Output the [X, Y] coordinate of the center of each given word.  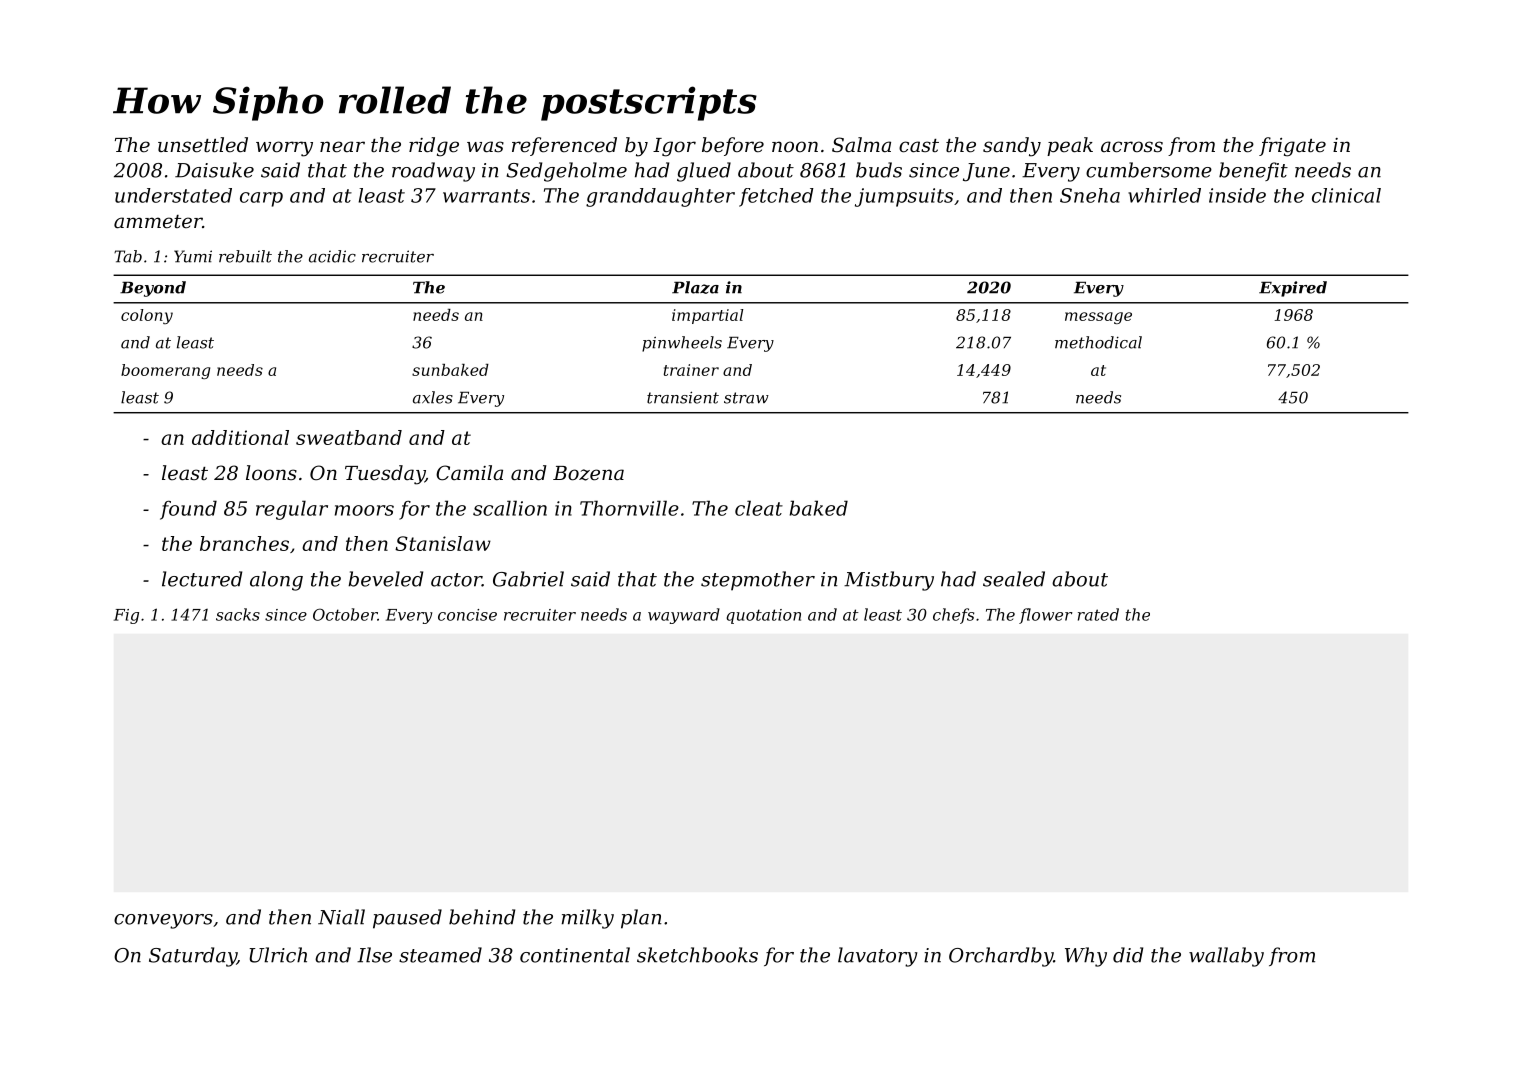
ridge [434, 147]
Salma [861, 145]
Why [1086, 957]
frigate [1292, 147]
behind [482, 917]
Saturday [193, 957]
